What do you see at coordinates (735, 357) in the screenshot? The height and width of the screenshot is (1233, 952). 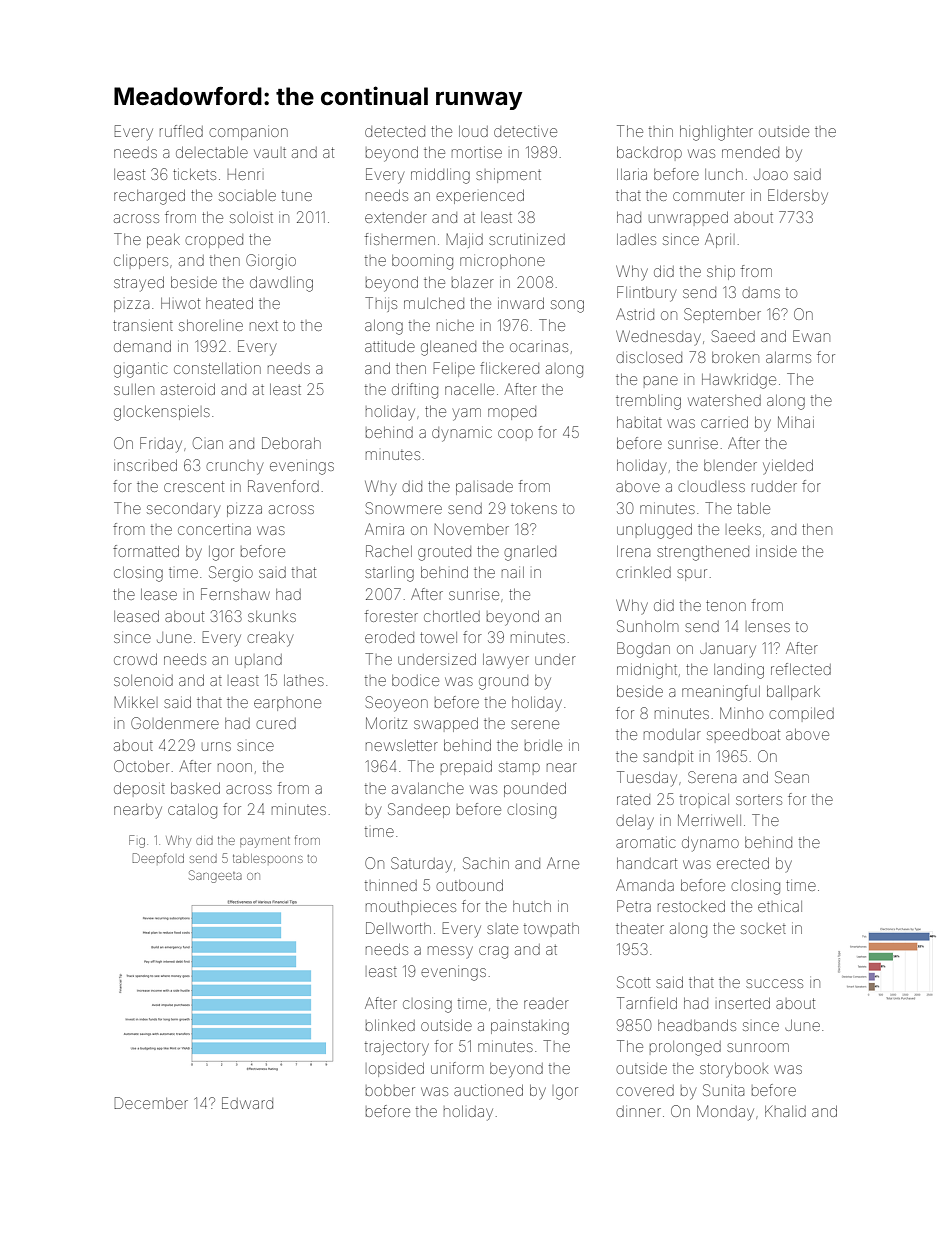 I see `broken` at bounding box center [735, 357].
